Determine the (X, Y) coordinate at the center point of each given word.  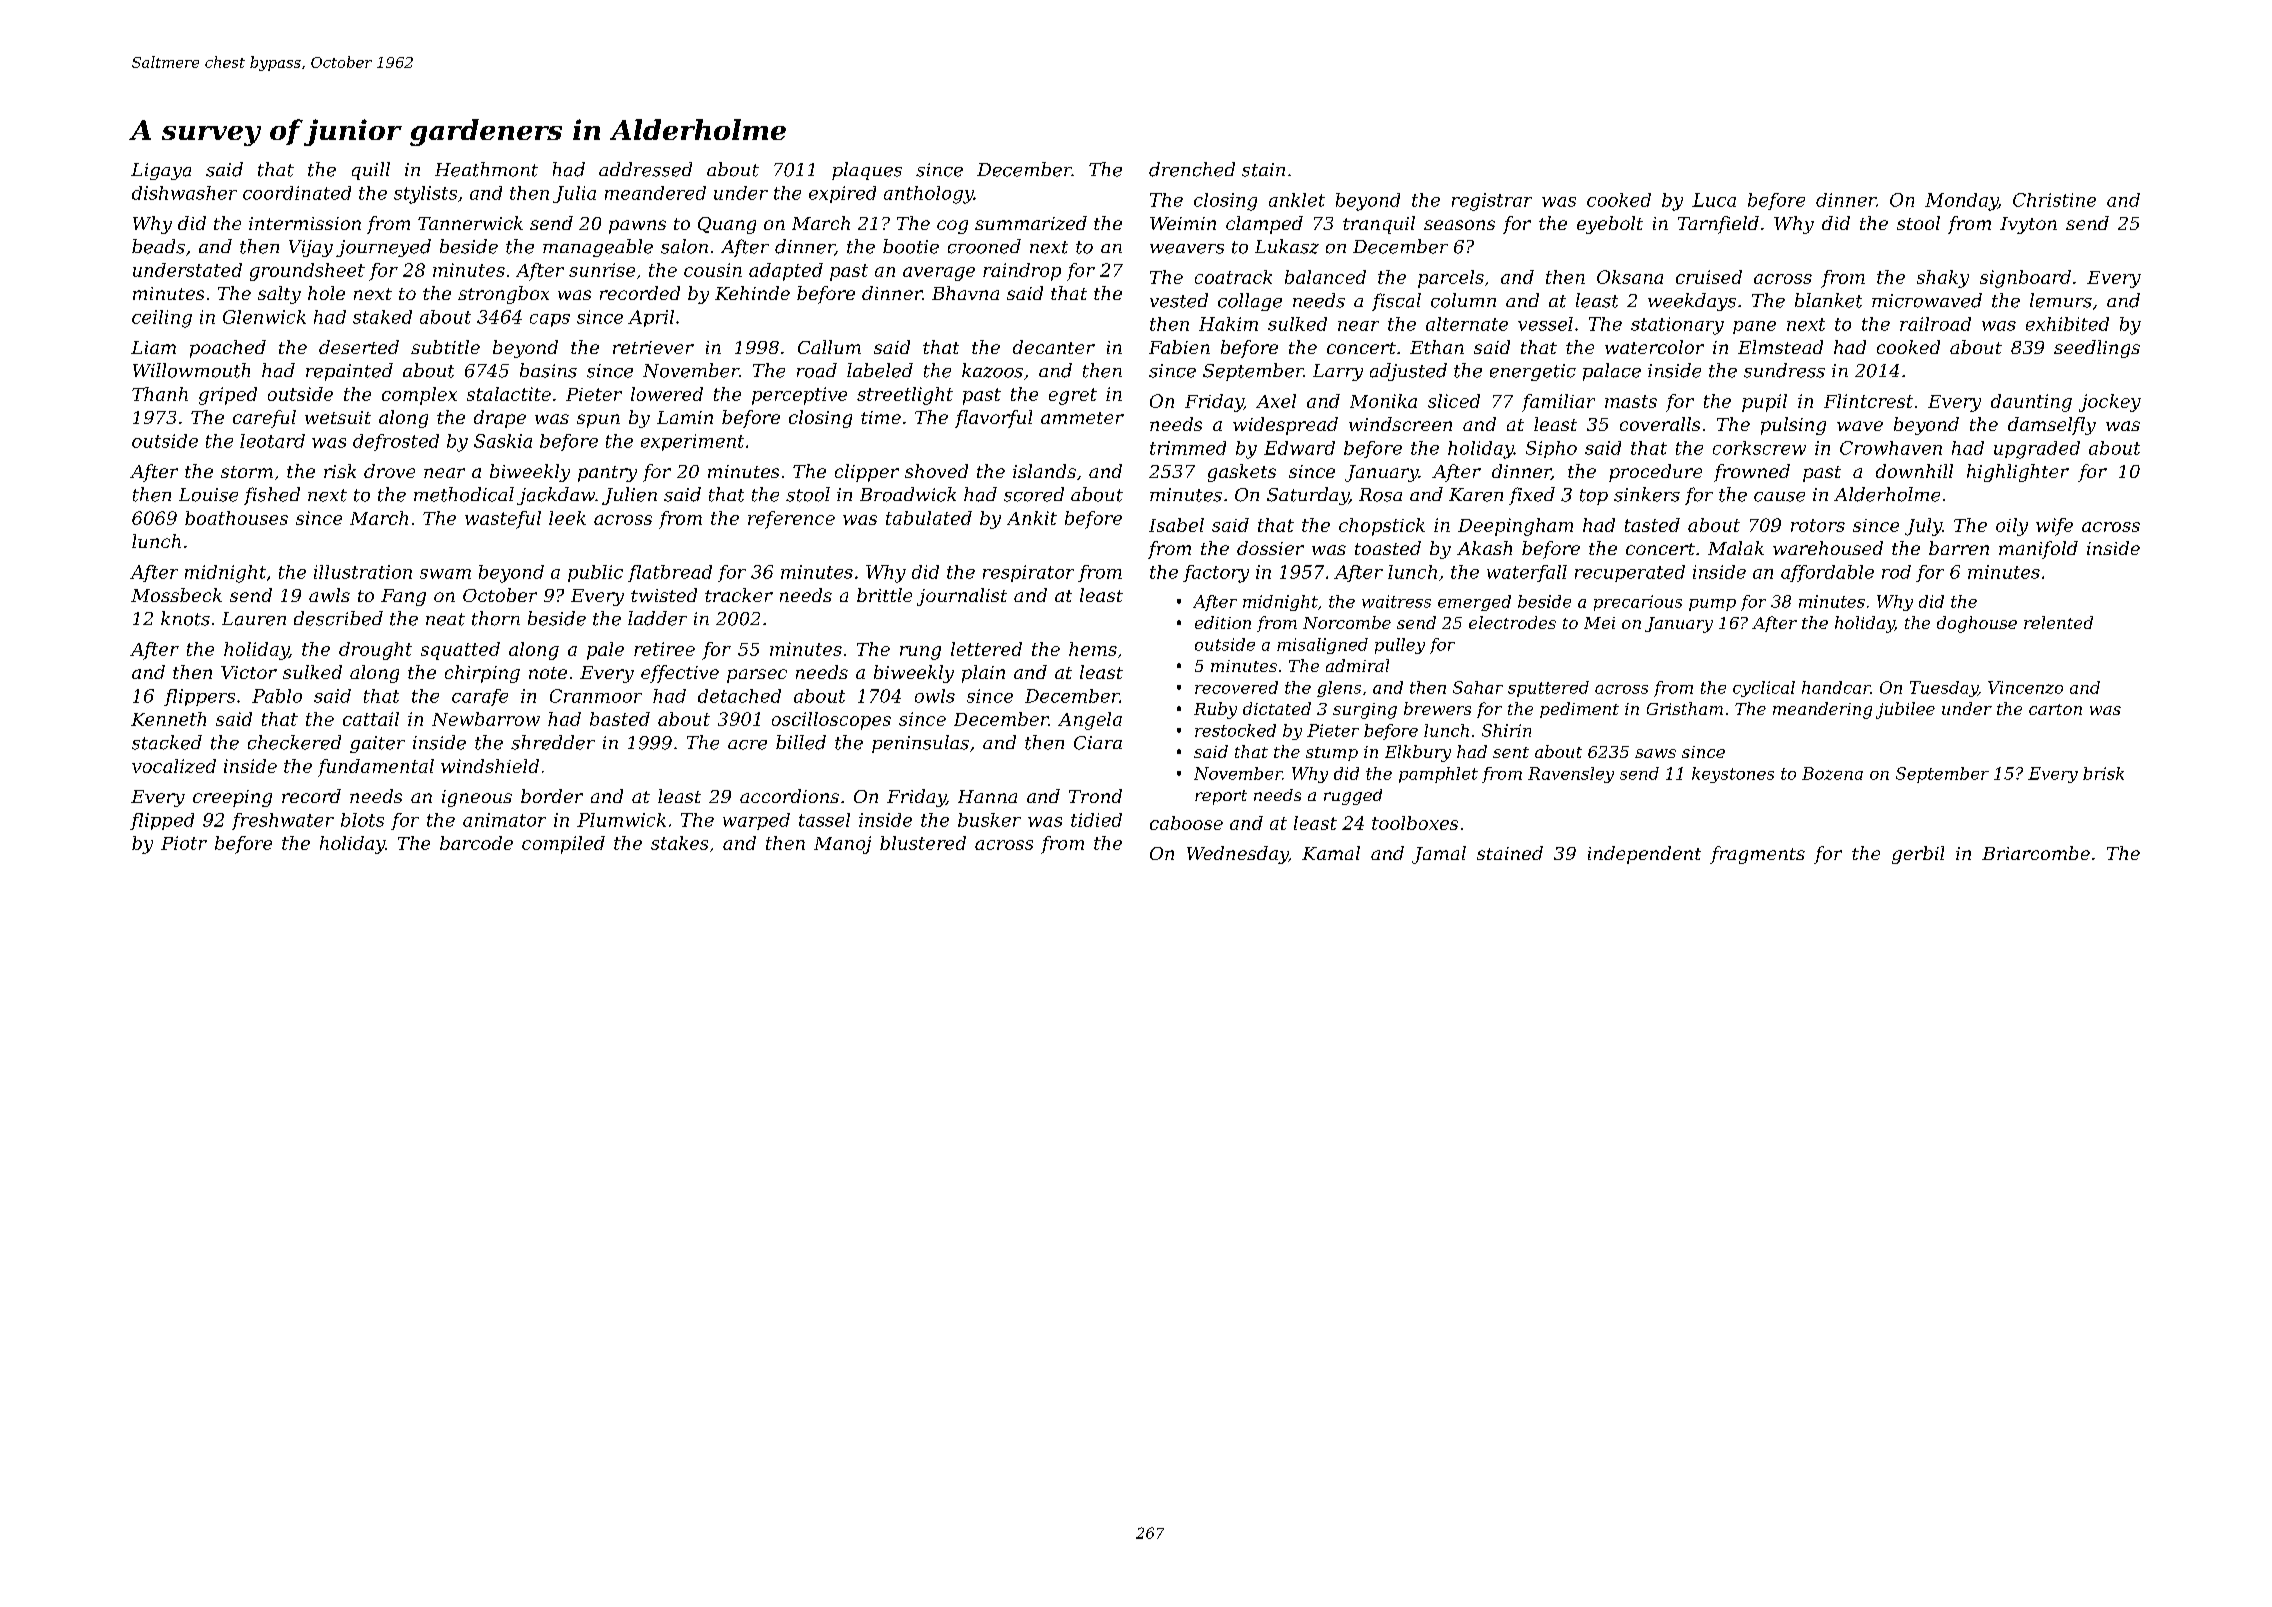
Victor (249, 672)
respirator (1028, 573)
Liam (153, 347)
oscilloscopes (831, 721)
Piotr (184, 843)
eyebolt (1610, 225)
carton (2055, 709)
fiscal (1396, 302)
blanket (1828, 300)
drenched (1192, 169)
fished (272, 496)
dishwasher (184, 193)
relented (2058, 622)
